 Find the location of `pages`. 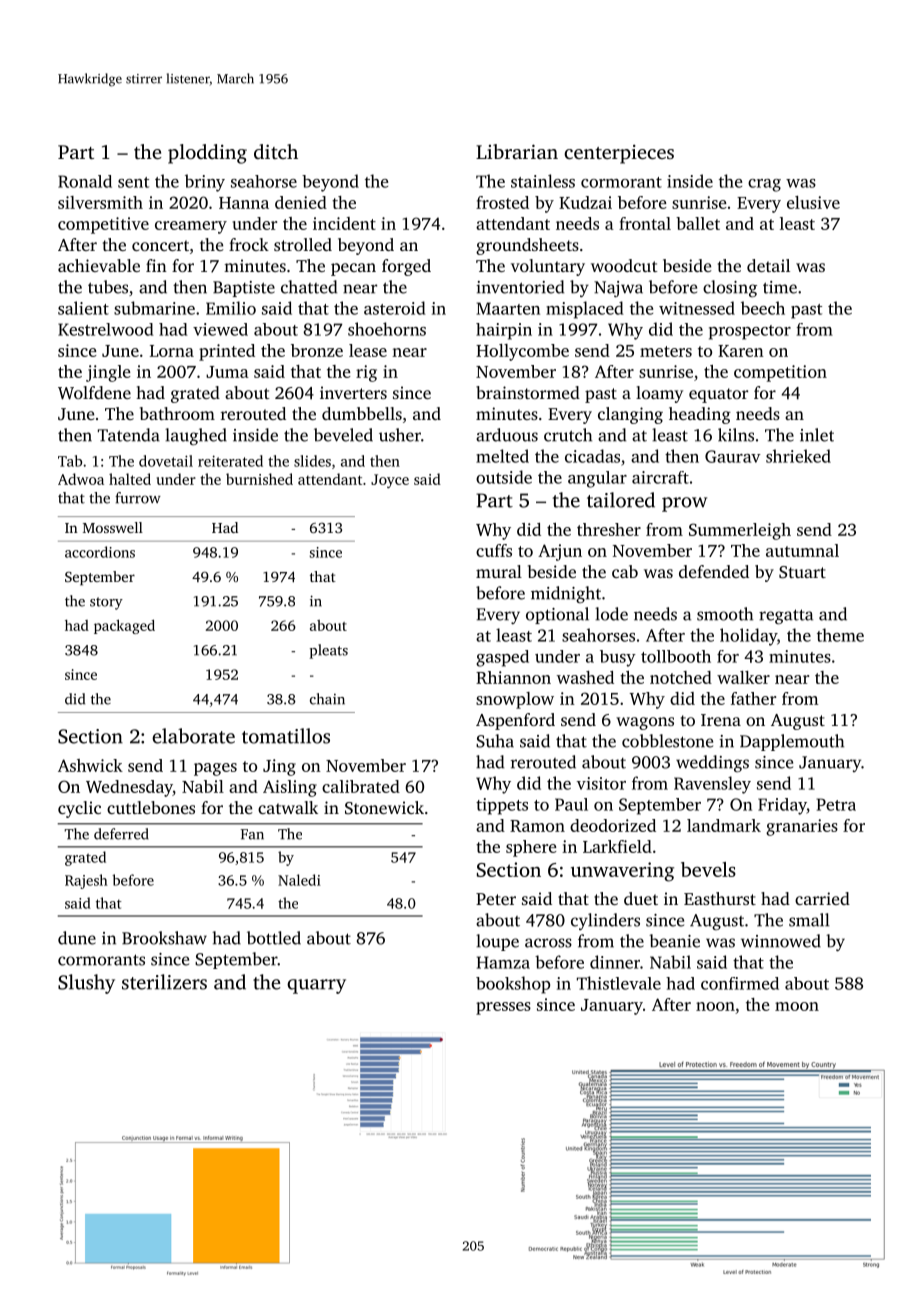

pages is located at coordinates (215, 769).
